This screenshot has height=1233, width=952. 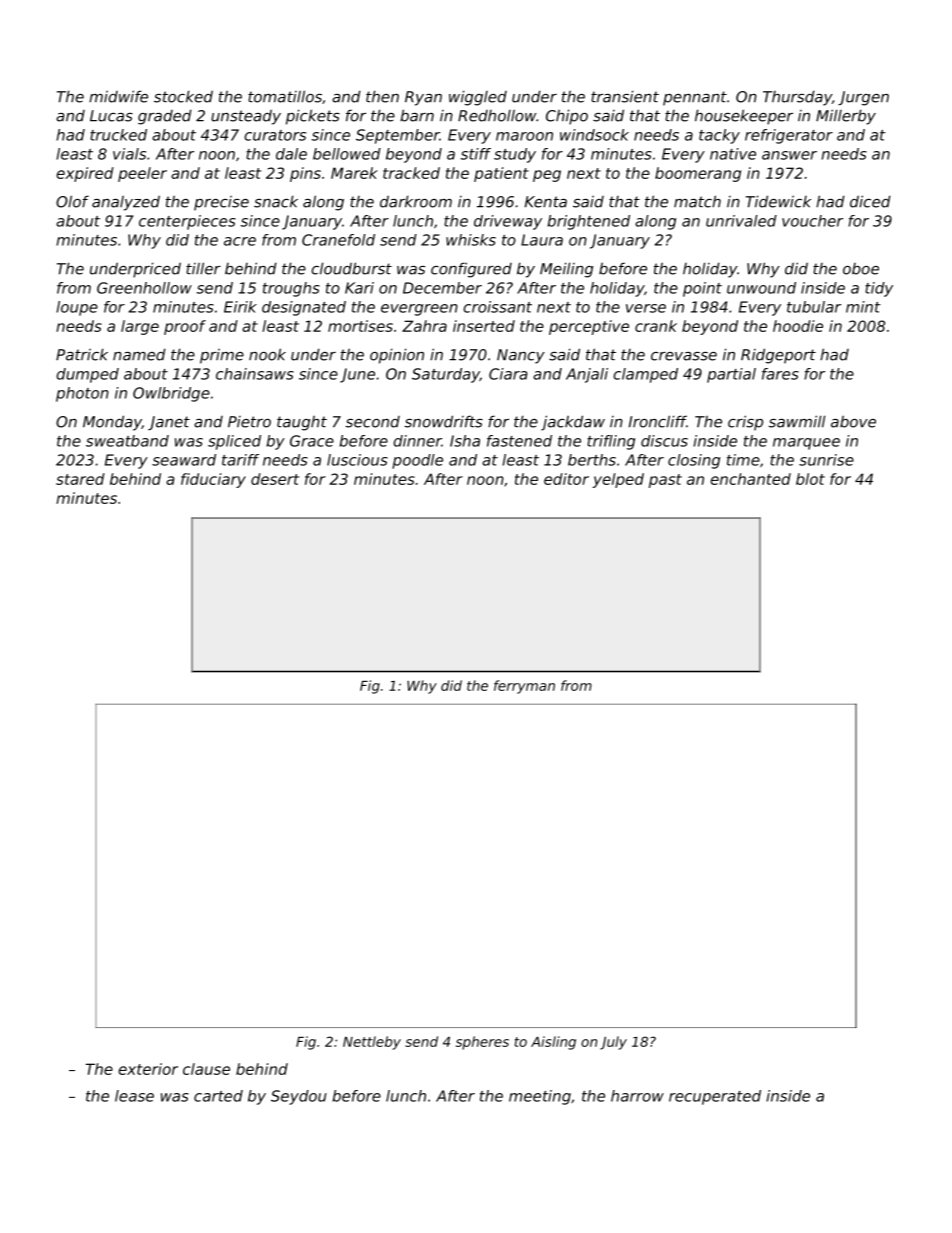 I want to click on Aisling, so click(x=553, y=1043).
